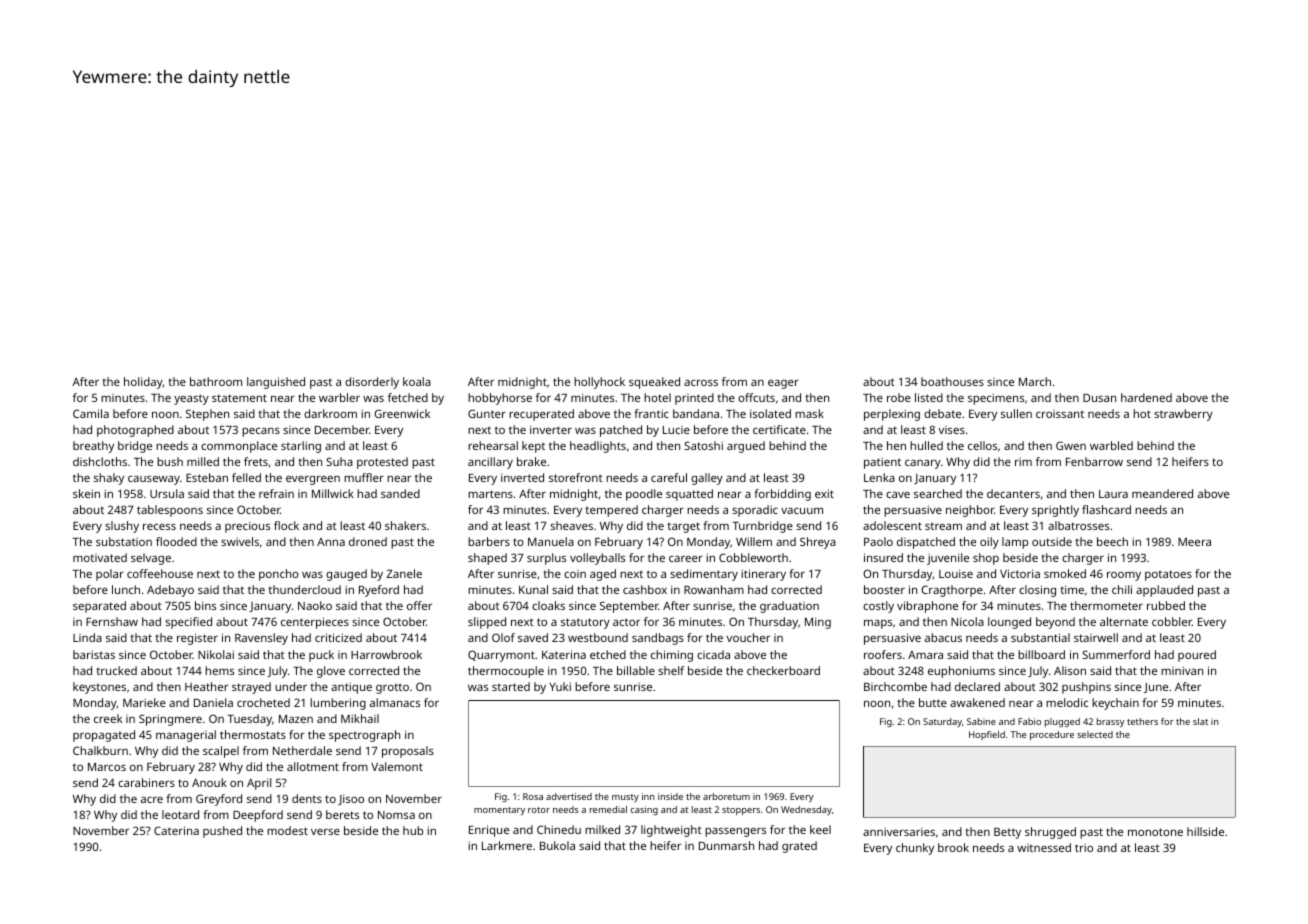  Describe the element at coordinates (585, 623) in the document. I see `statutory` at that location.
